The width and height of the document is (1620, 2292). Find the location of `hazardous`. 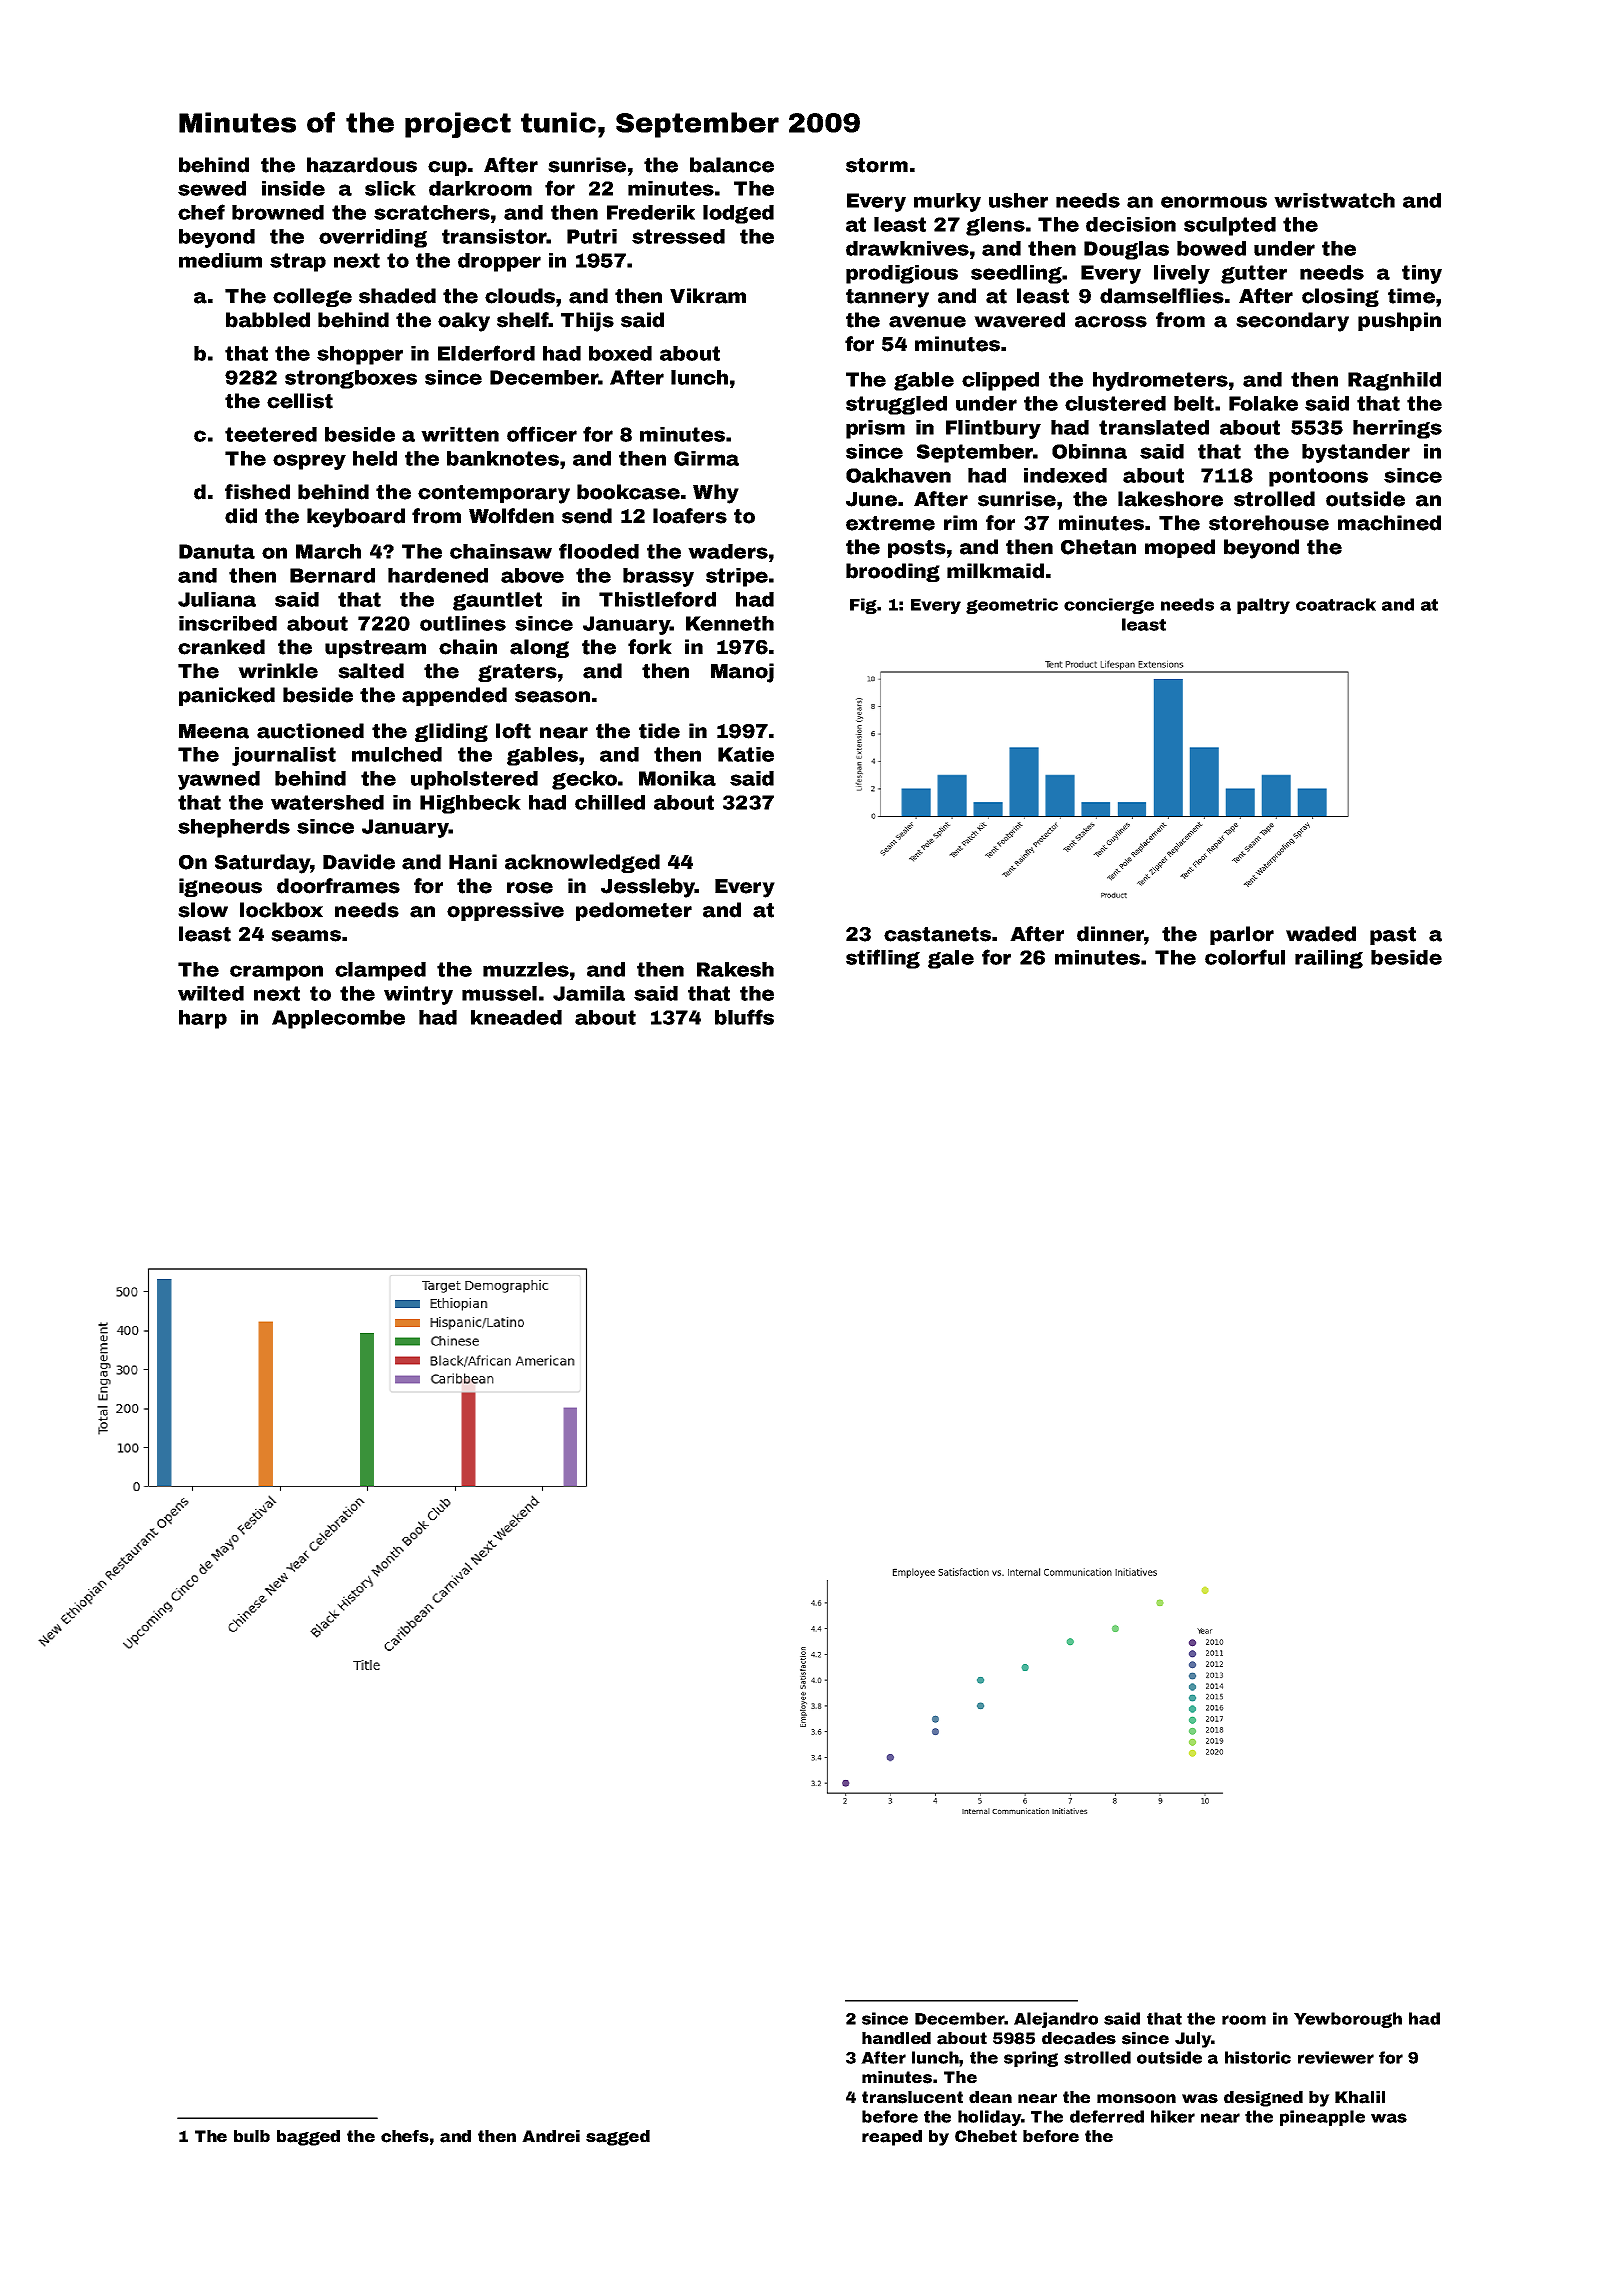

hazardous is located at coordinates (362, 165).
